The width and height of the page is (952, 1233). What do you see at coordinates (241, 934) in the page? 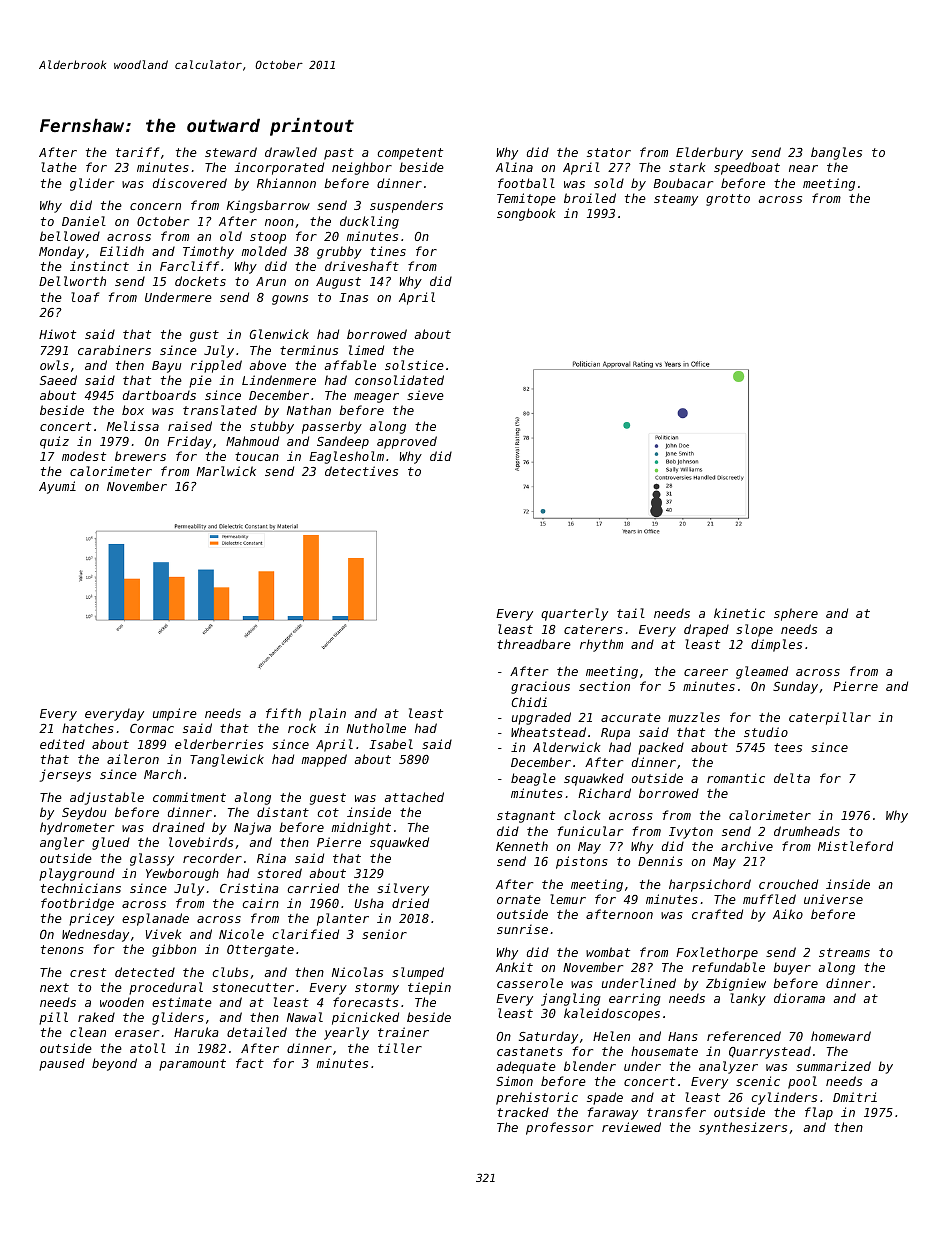
I see `Nicole` at bounding box center [241, 934].
